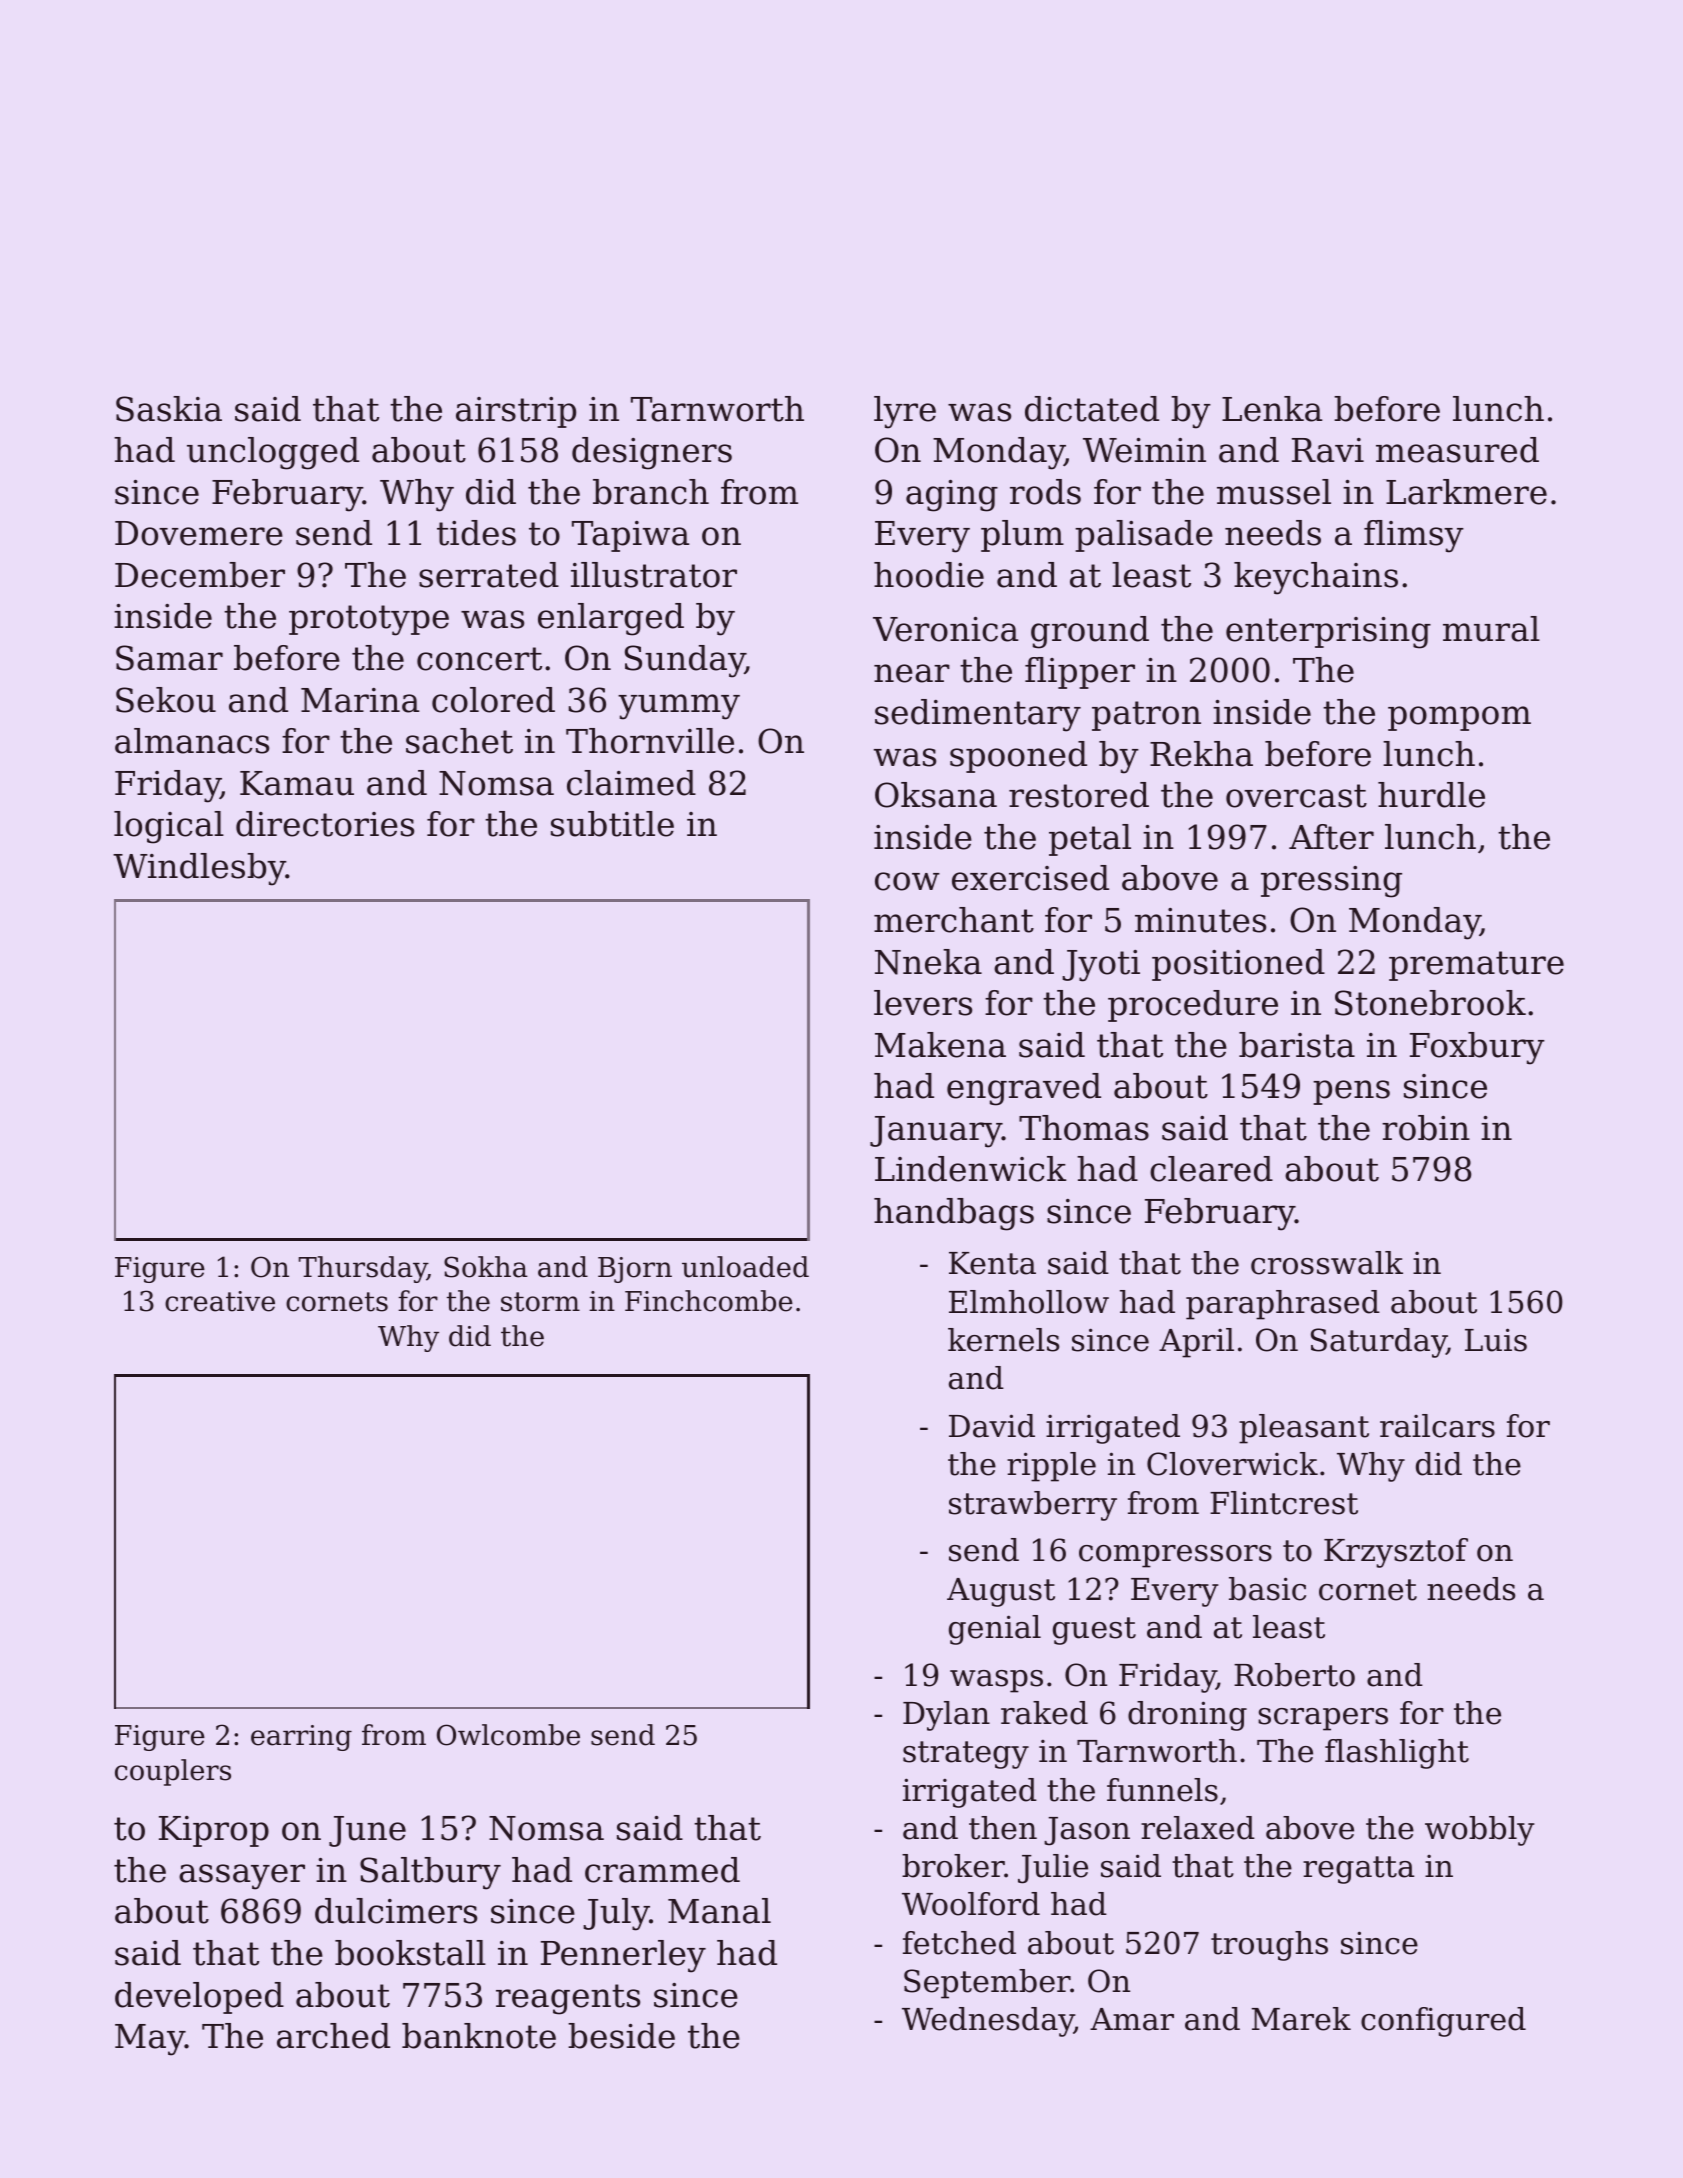  What do you see at coordinates (1232, 1464) in the screenshot?
I see `Cloverwick` at bounding box center [1232, 1464].
